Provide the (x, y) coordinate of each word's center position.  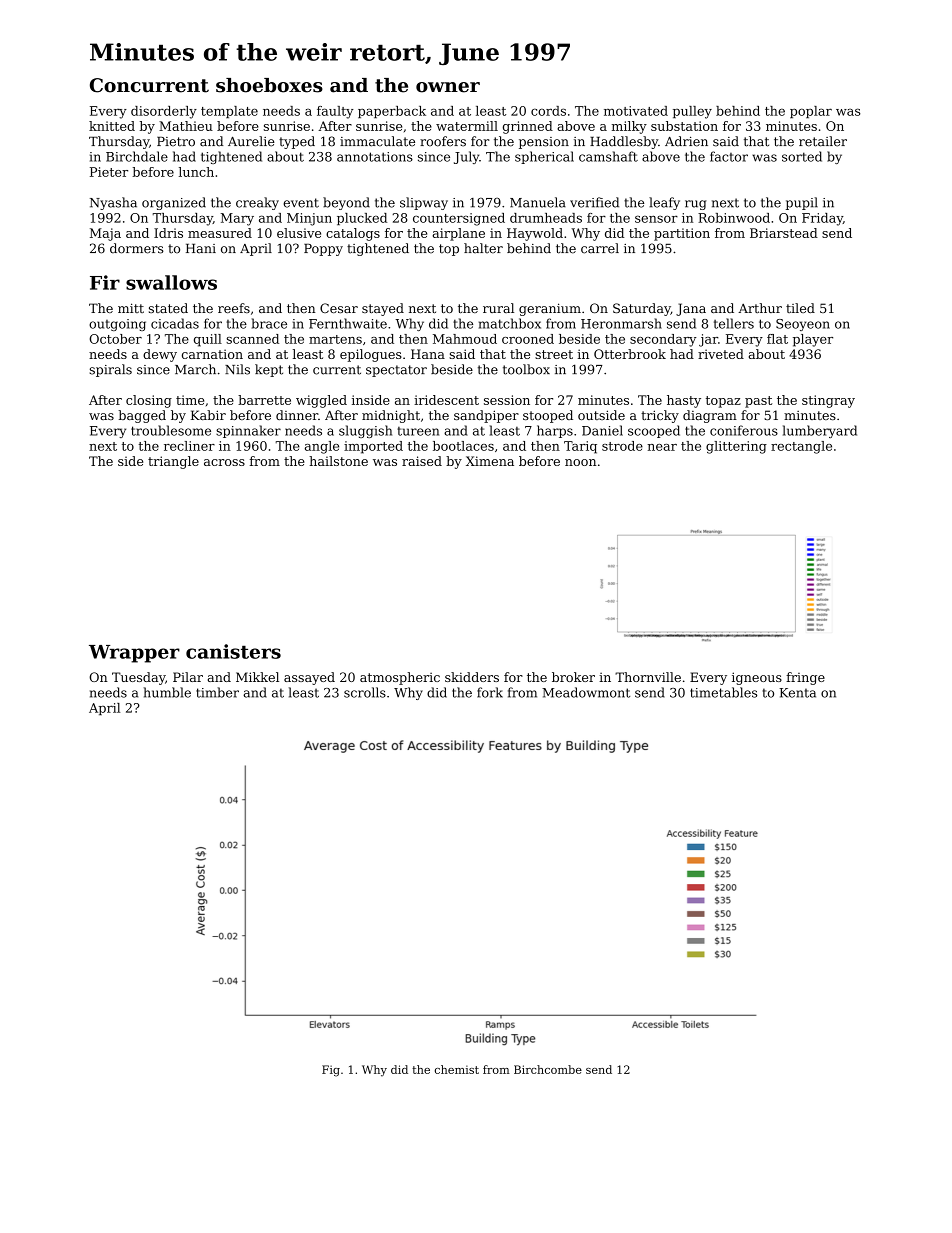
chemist (457, 1069)
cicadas (175, 323)
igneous (757, 678)
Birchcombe (548, 1069)
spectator (396, 371)
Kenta (797, 693)
